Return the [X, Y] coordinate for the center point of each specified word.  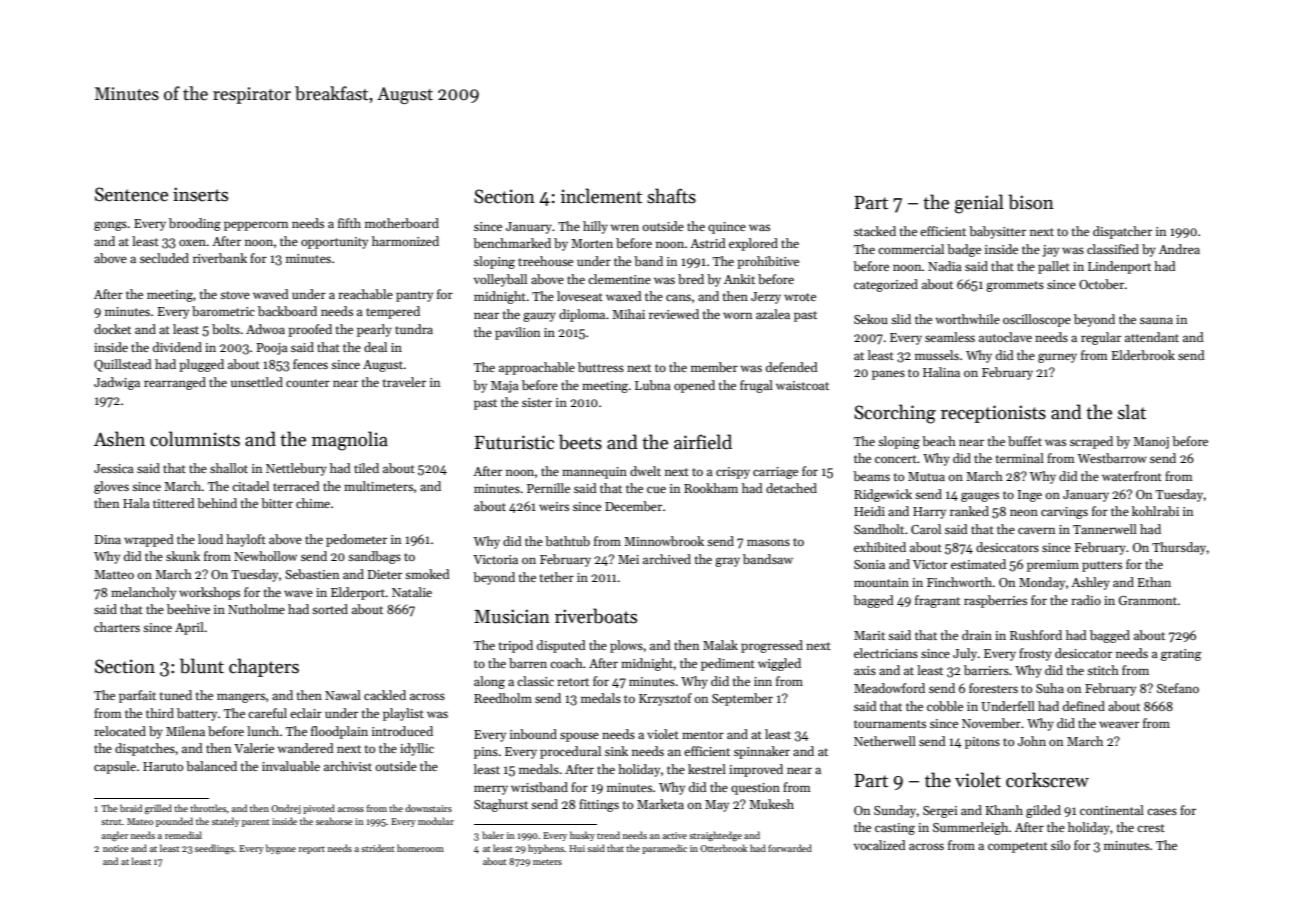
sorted [330, 609]
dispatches [145, 749]
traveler [404, 382]
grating [1181, 655]
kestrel [707, 769]
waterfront [1132, 476]
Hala [136, 503]
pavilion [517, 333]
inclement [601, 196]
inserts [200, 194]
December [633, 506]
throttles [208, 808]
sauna [1156, 320]
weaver [1119, 724]
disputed [561, 646]
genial [979, 204]
